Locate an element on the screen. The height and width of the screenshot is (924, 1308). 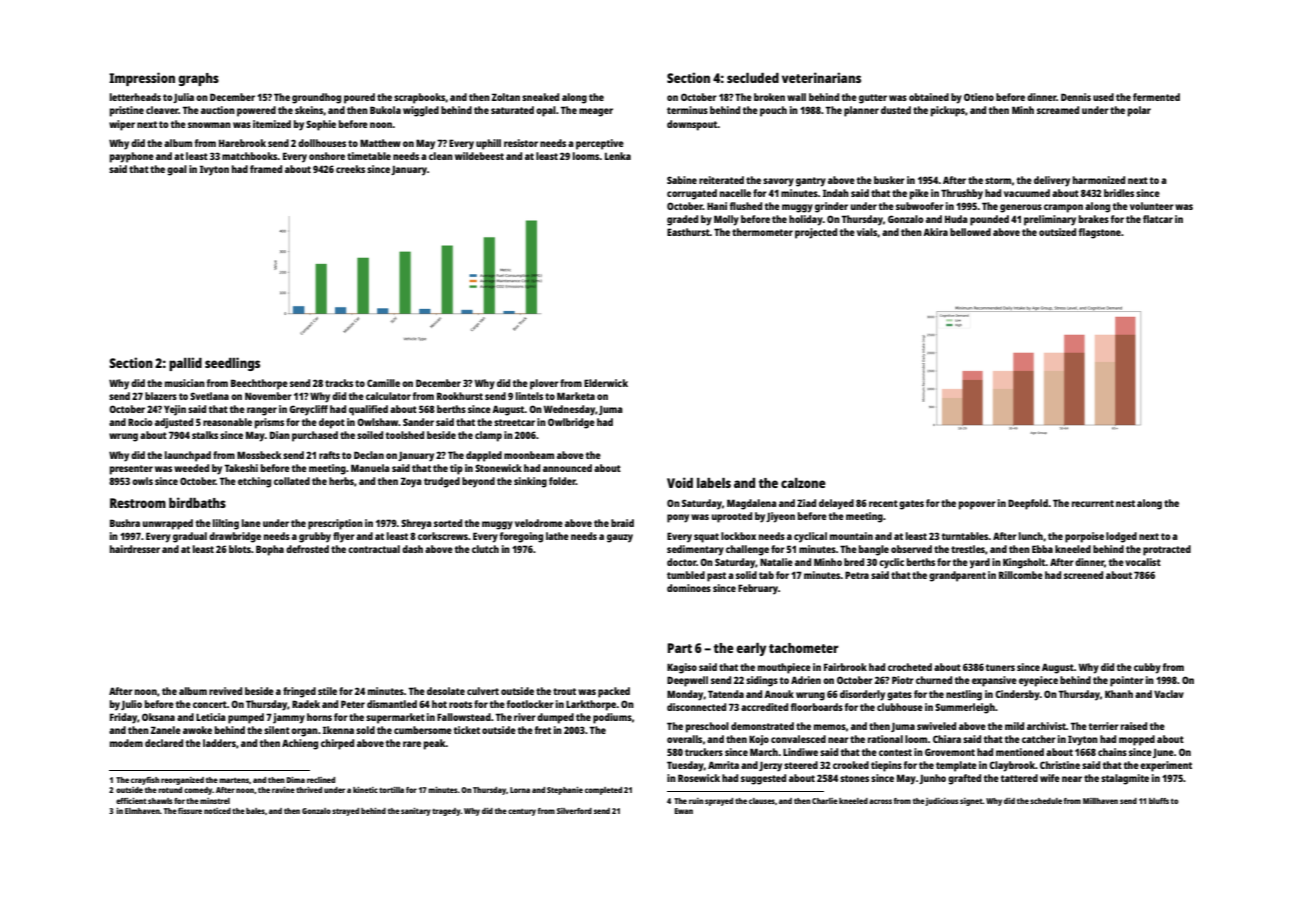
pouch is located at coordinates (773, 111).
